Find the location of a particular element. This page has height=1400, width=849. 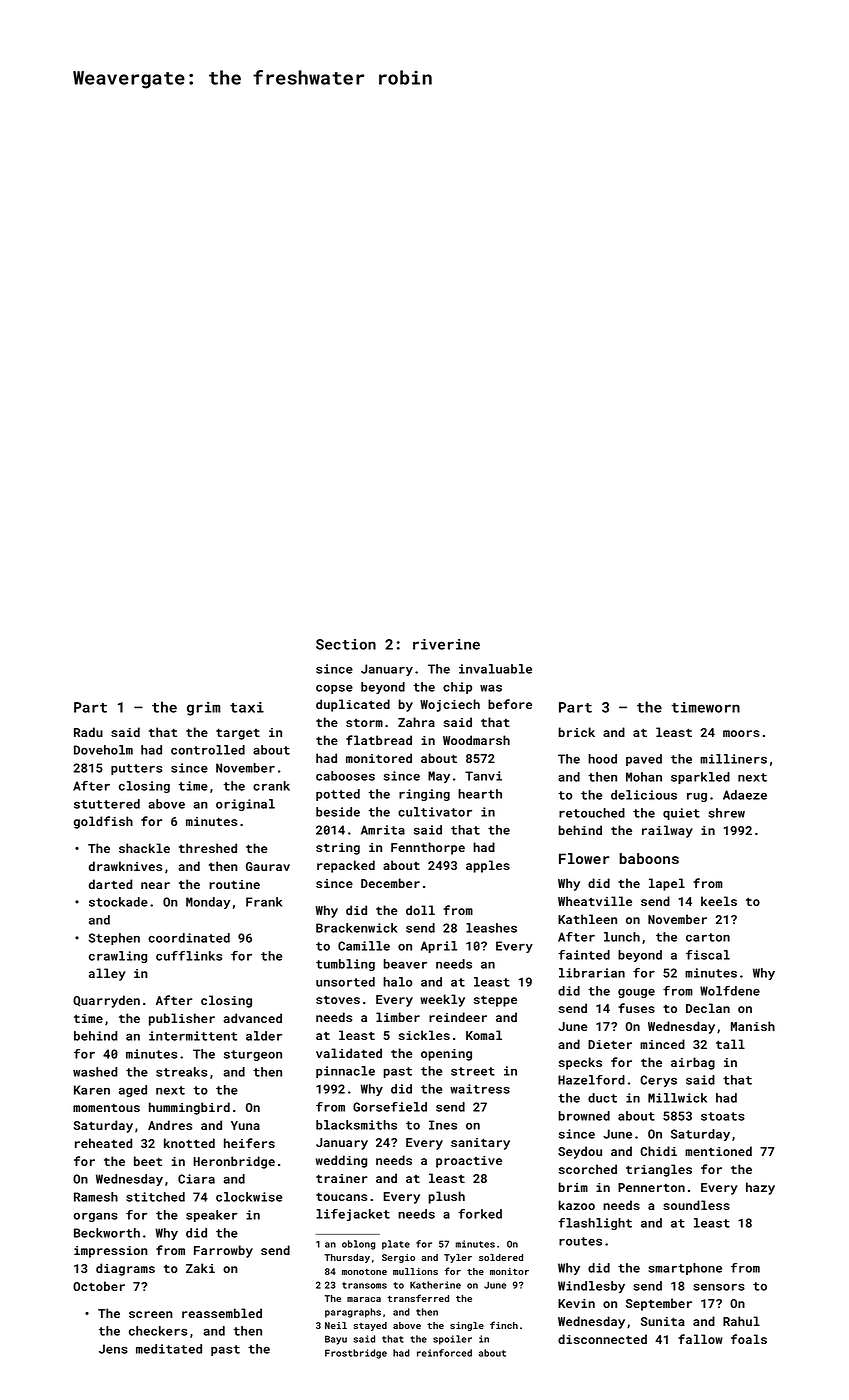

foals is located at coordinates (749, 1339).
